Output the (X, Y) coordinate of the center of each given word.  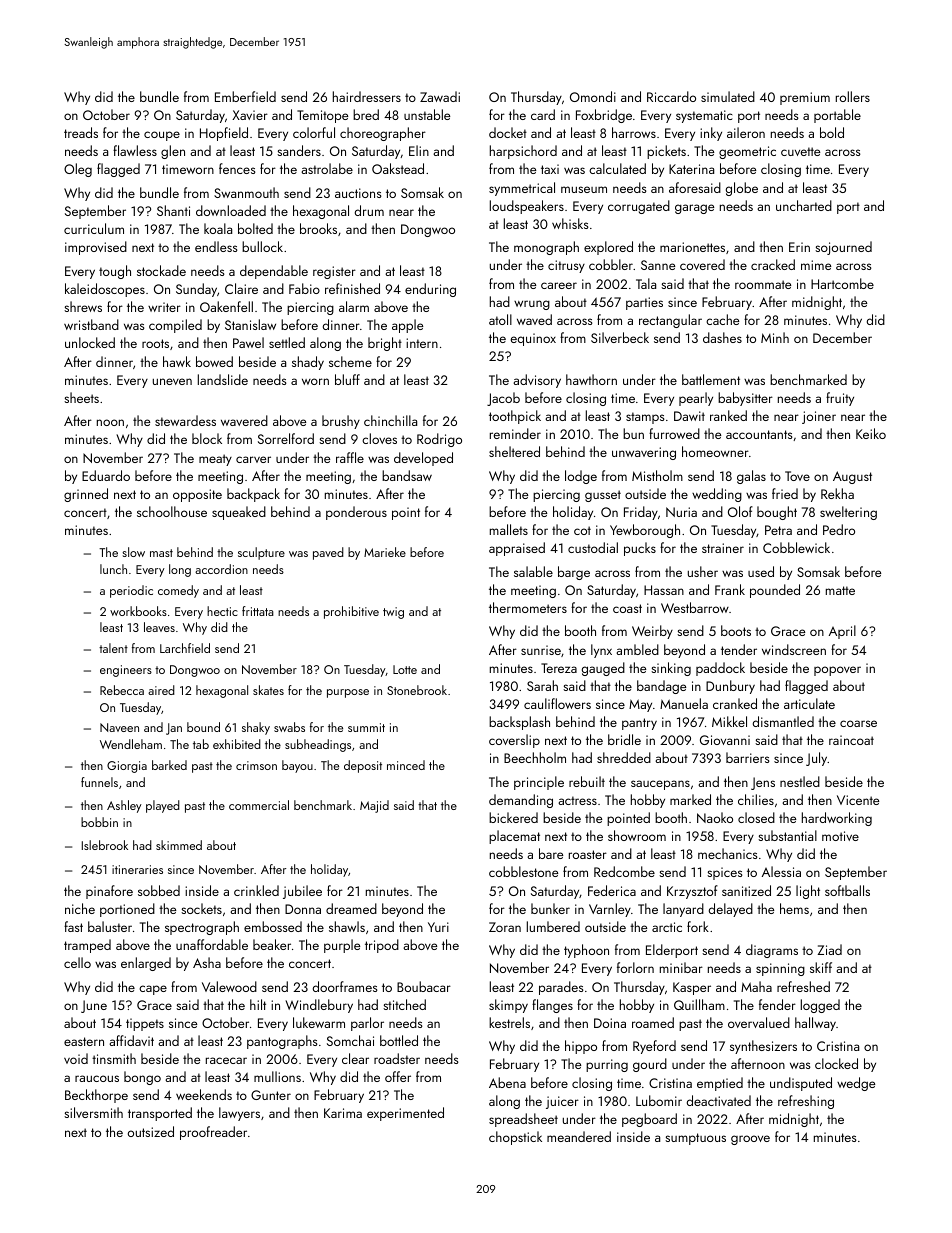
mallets (509, 529)
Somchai (350, 1040)
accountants (759, 434)
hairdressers (367, 96)
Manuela (684, 703)
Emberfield (245, 96)
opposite (197, 495)
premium (805, 98)
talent (113, 648)
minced (406, 765)
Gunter (271, 1095)
